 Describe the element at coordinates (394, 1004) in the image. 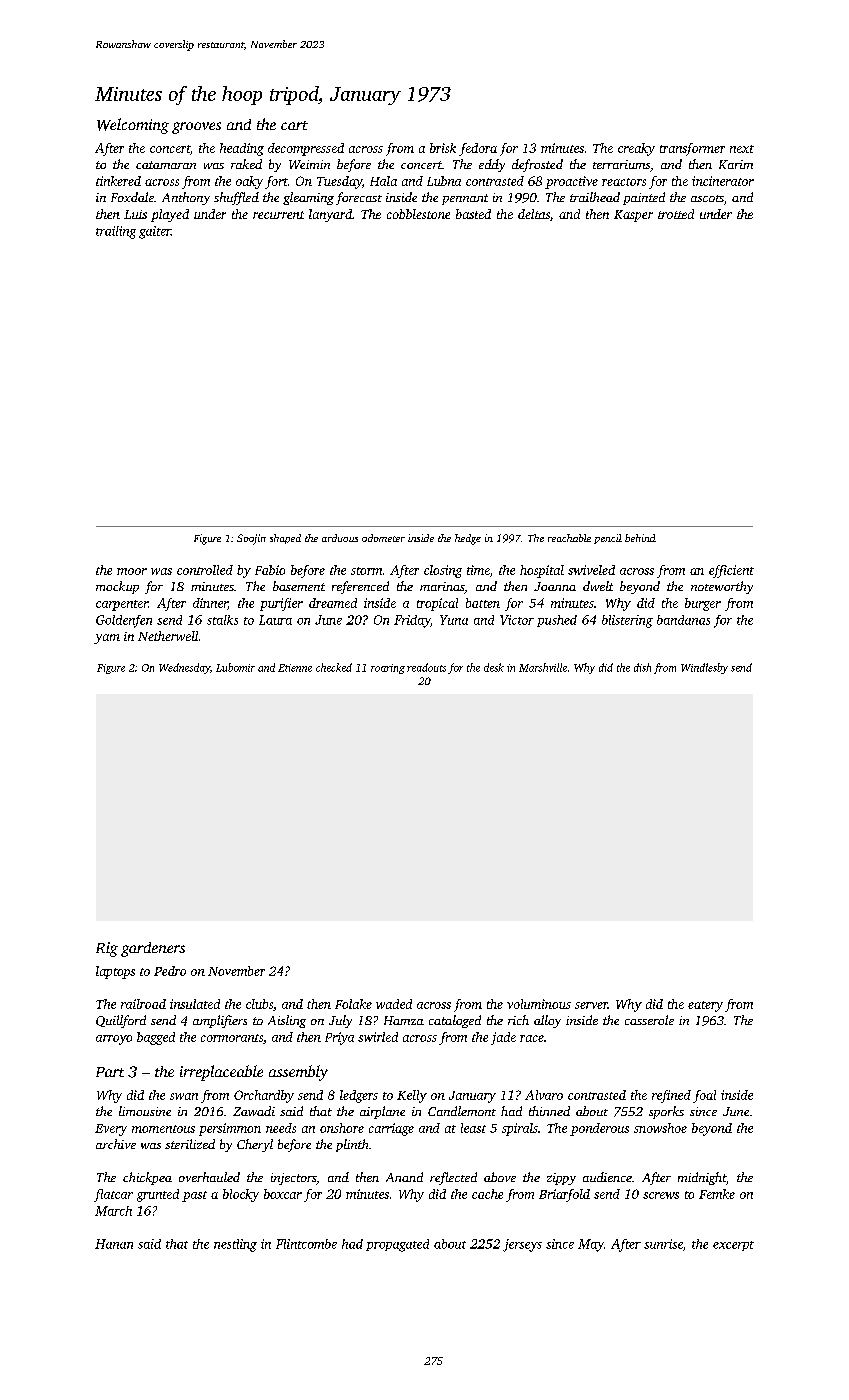

I see `waded` at that location.
